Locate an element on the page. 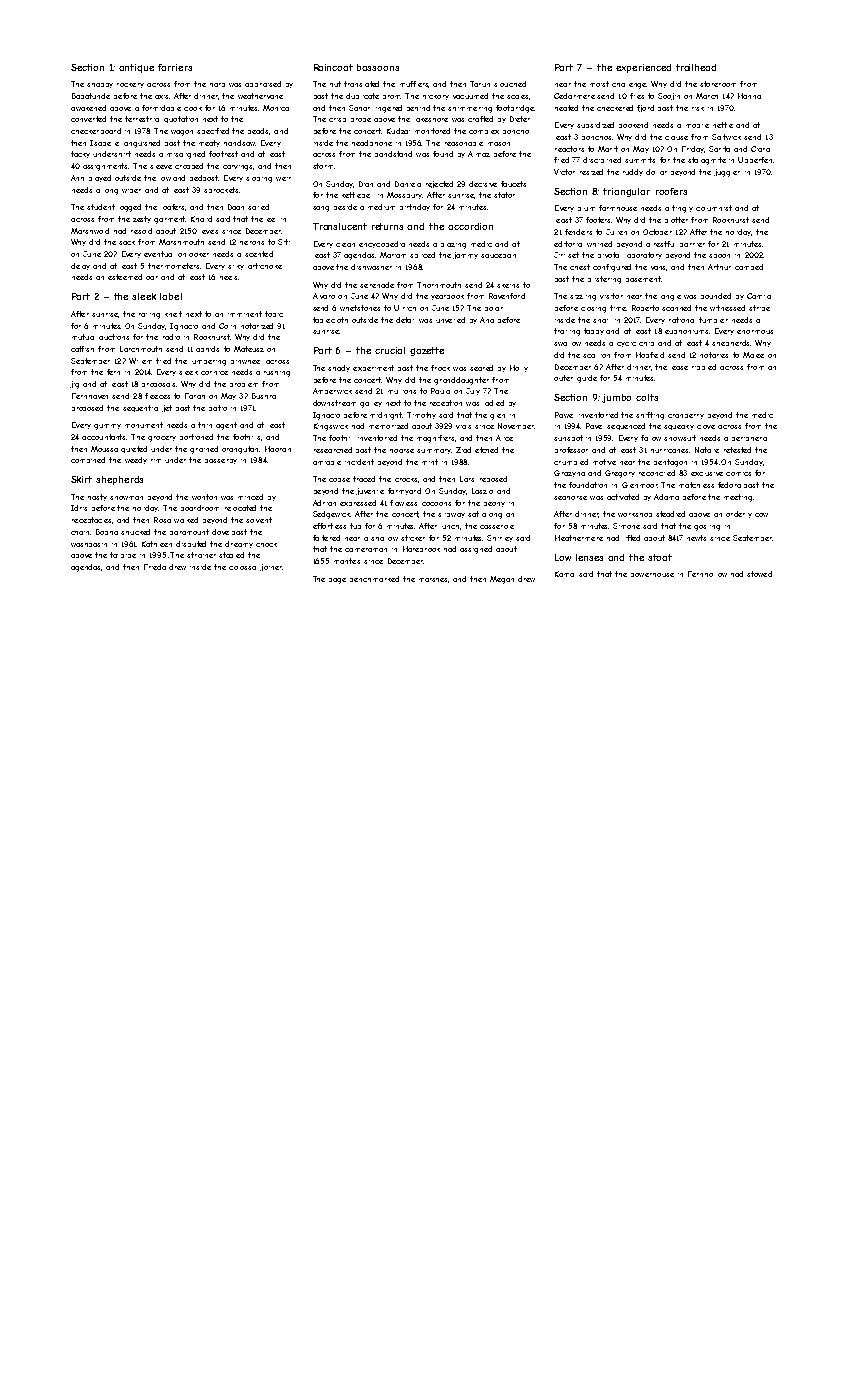 This page has width=849, height=1400. Marshwold is located at coordinates (90, 231).
